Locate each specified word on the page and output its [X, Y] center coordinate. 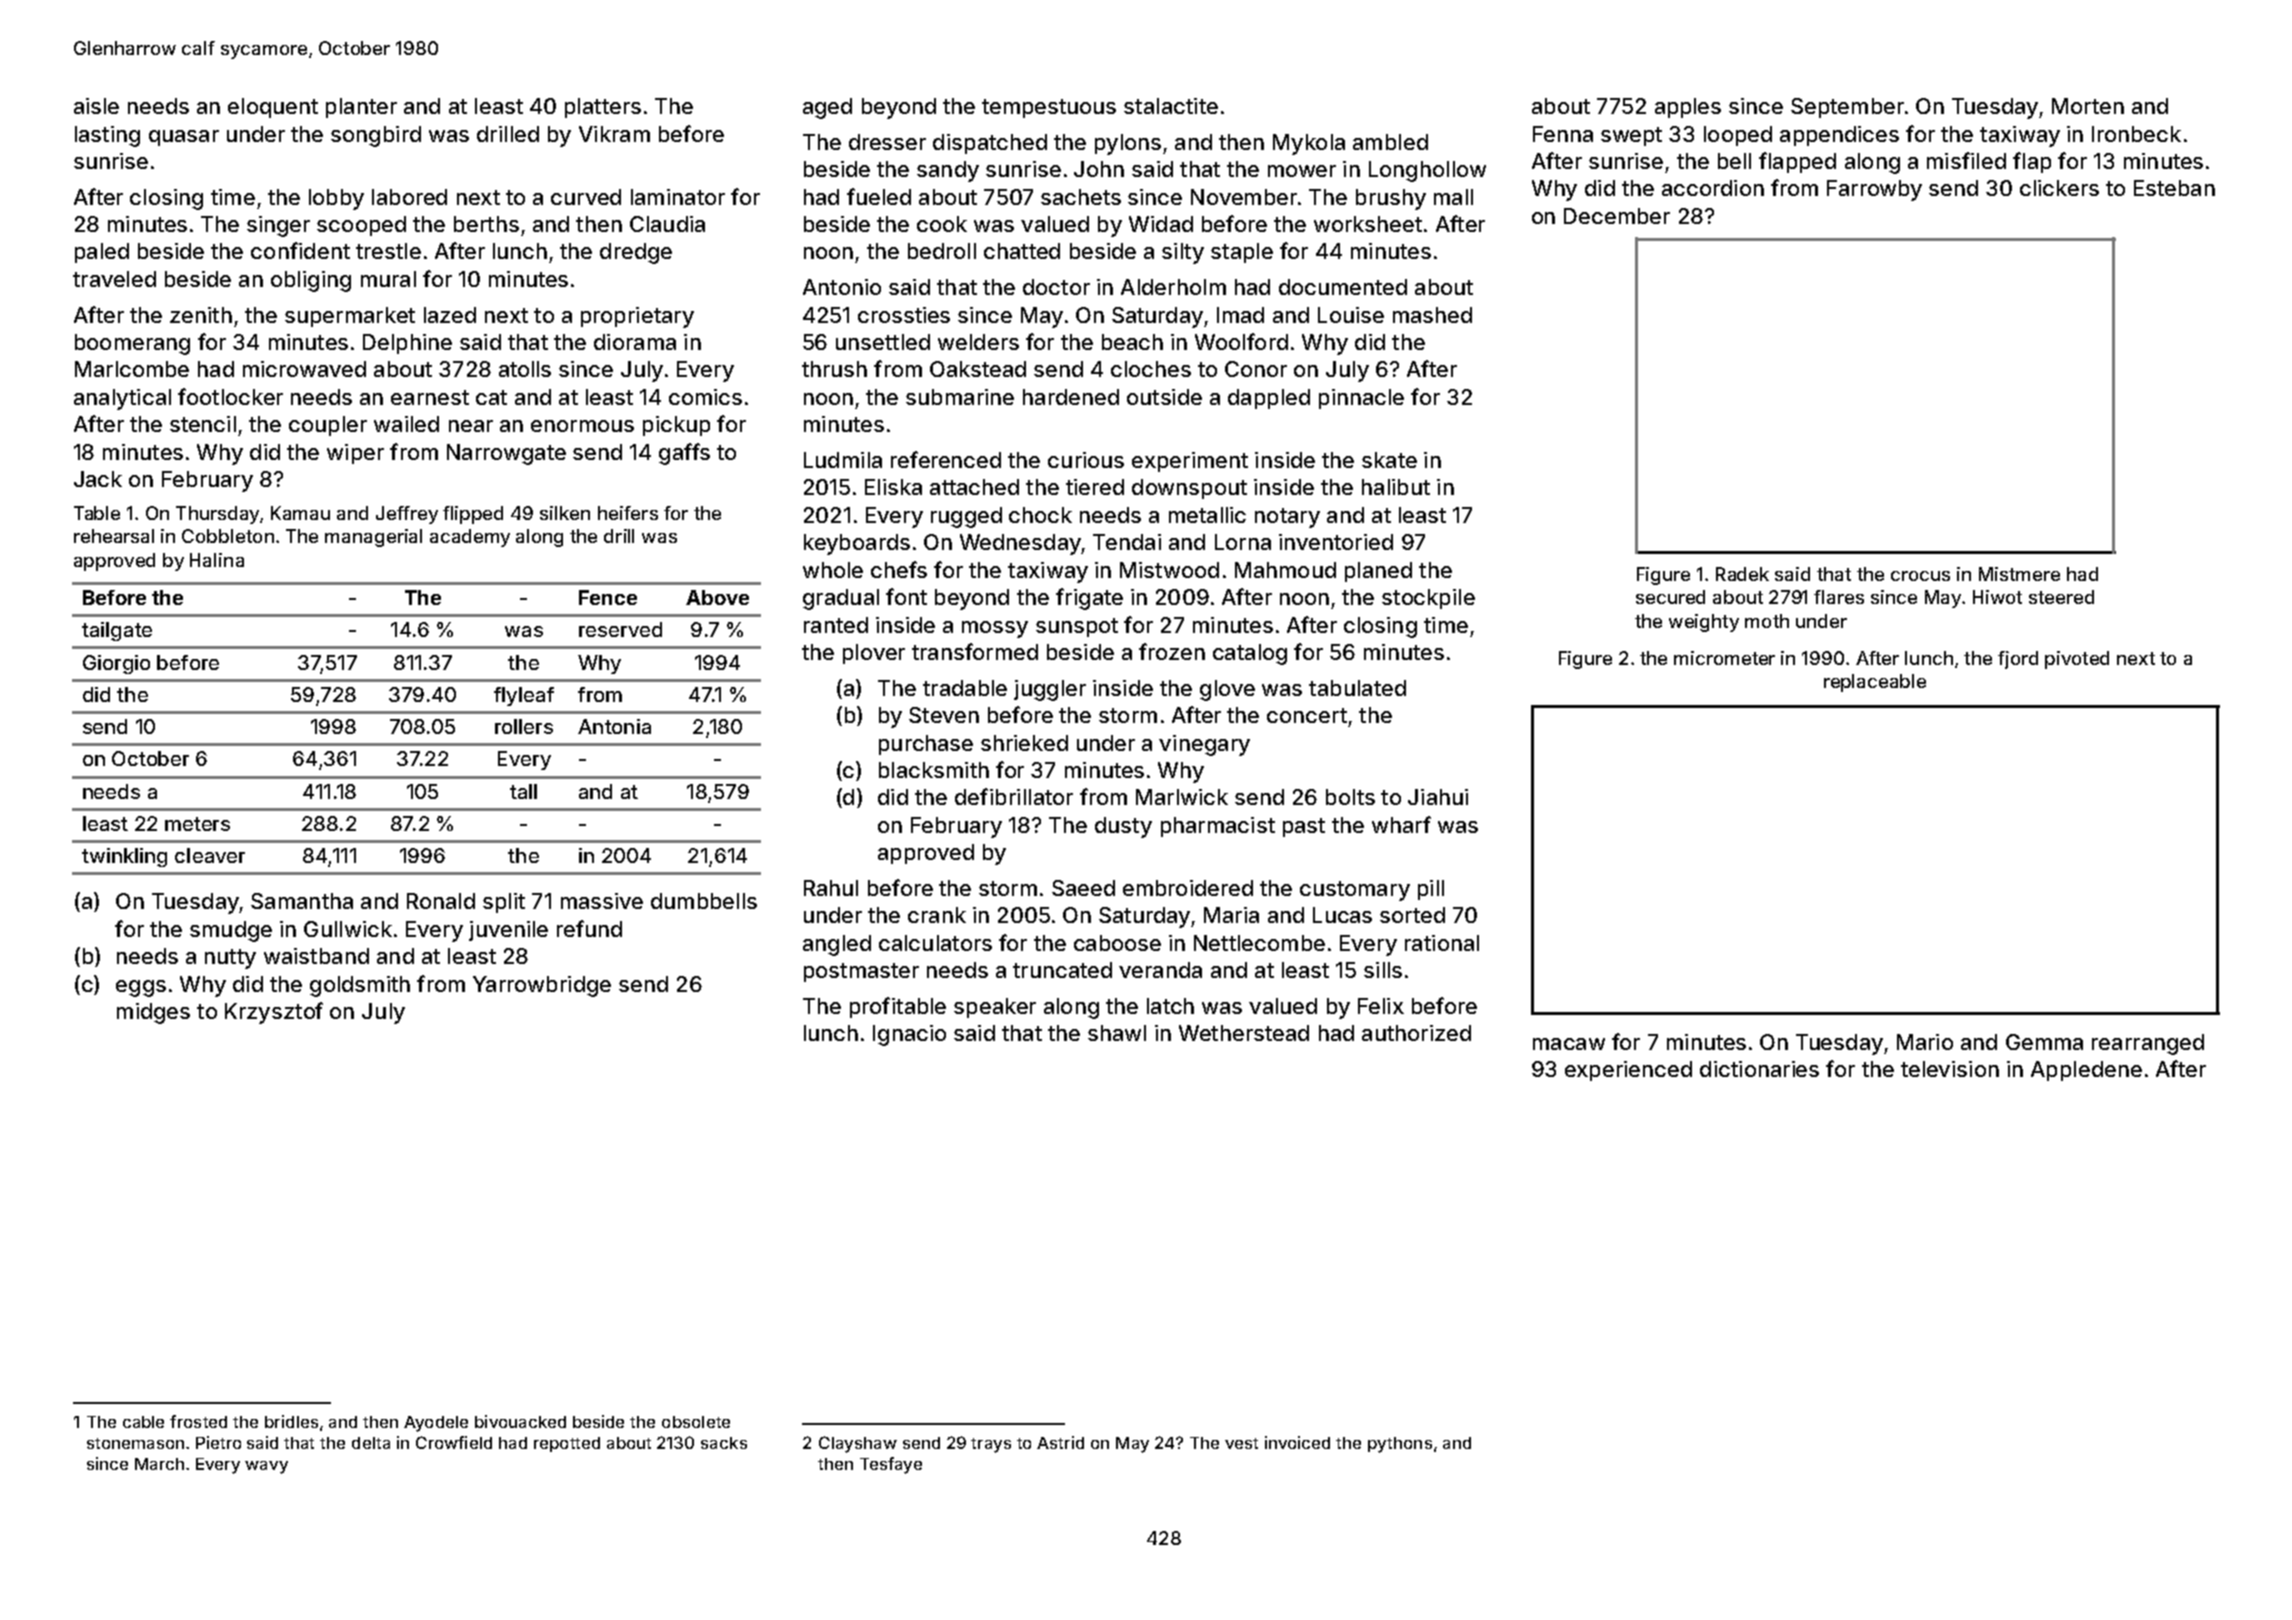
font [906, 596]
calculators [935, 943]
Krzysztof [274, 1013]
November [1244, 197]
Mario [1925, 1042]
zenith [201, 315]
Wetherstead [1244, 1033]
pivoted [2077, 660]
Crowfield [454, 1442]
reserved [620, 629]
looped [1738, 136]
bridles [291, 1421]
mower [1302, 171]
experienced [1628, 1071]
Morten [2088, 106]
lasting [107, 136]
